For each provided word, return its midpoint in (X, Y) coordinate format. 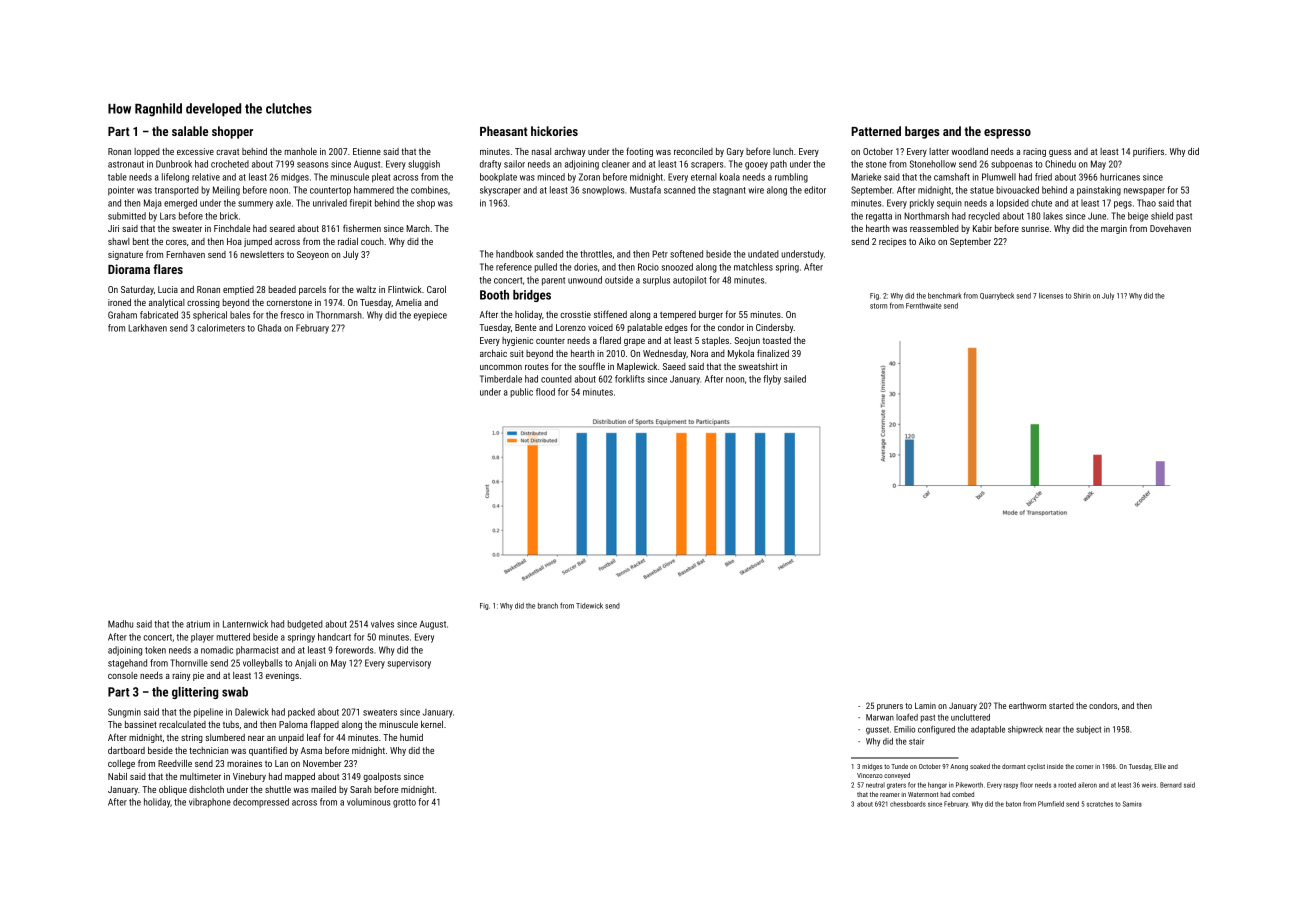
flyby (772, 380)
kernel (432, 724)
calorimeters (221, 328)
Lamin (925, 705)
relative (206, 177)
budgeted (305, 625)
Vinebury (249, 777)
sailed (795, 379)
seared (282, 228)
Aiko (927, 241)
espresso (1007, 134)
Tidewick (589, 606)
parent (553, 281)
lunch (783, 151)
